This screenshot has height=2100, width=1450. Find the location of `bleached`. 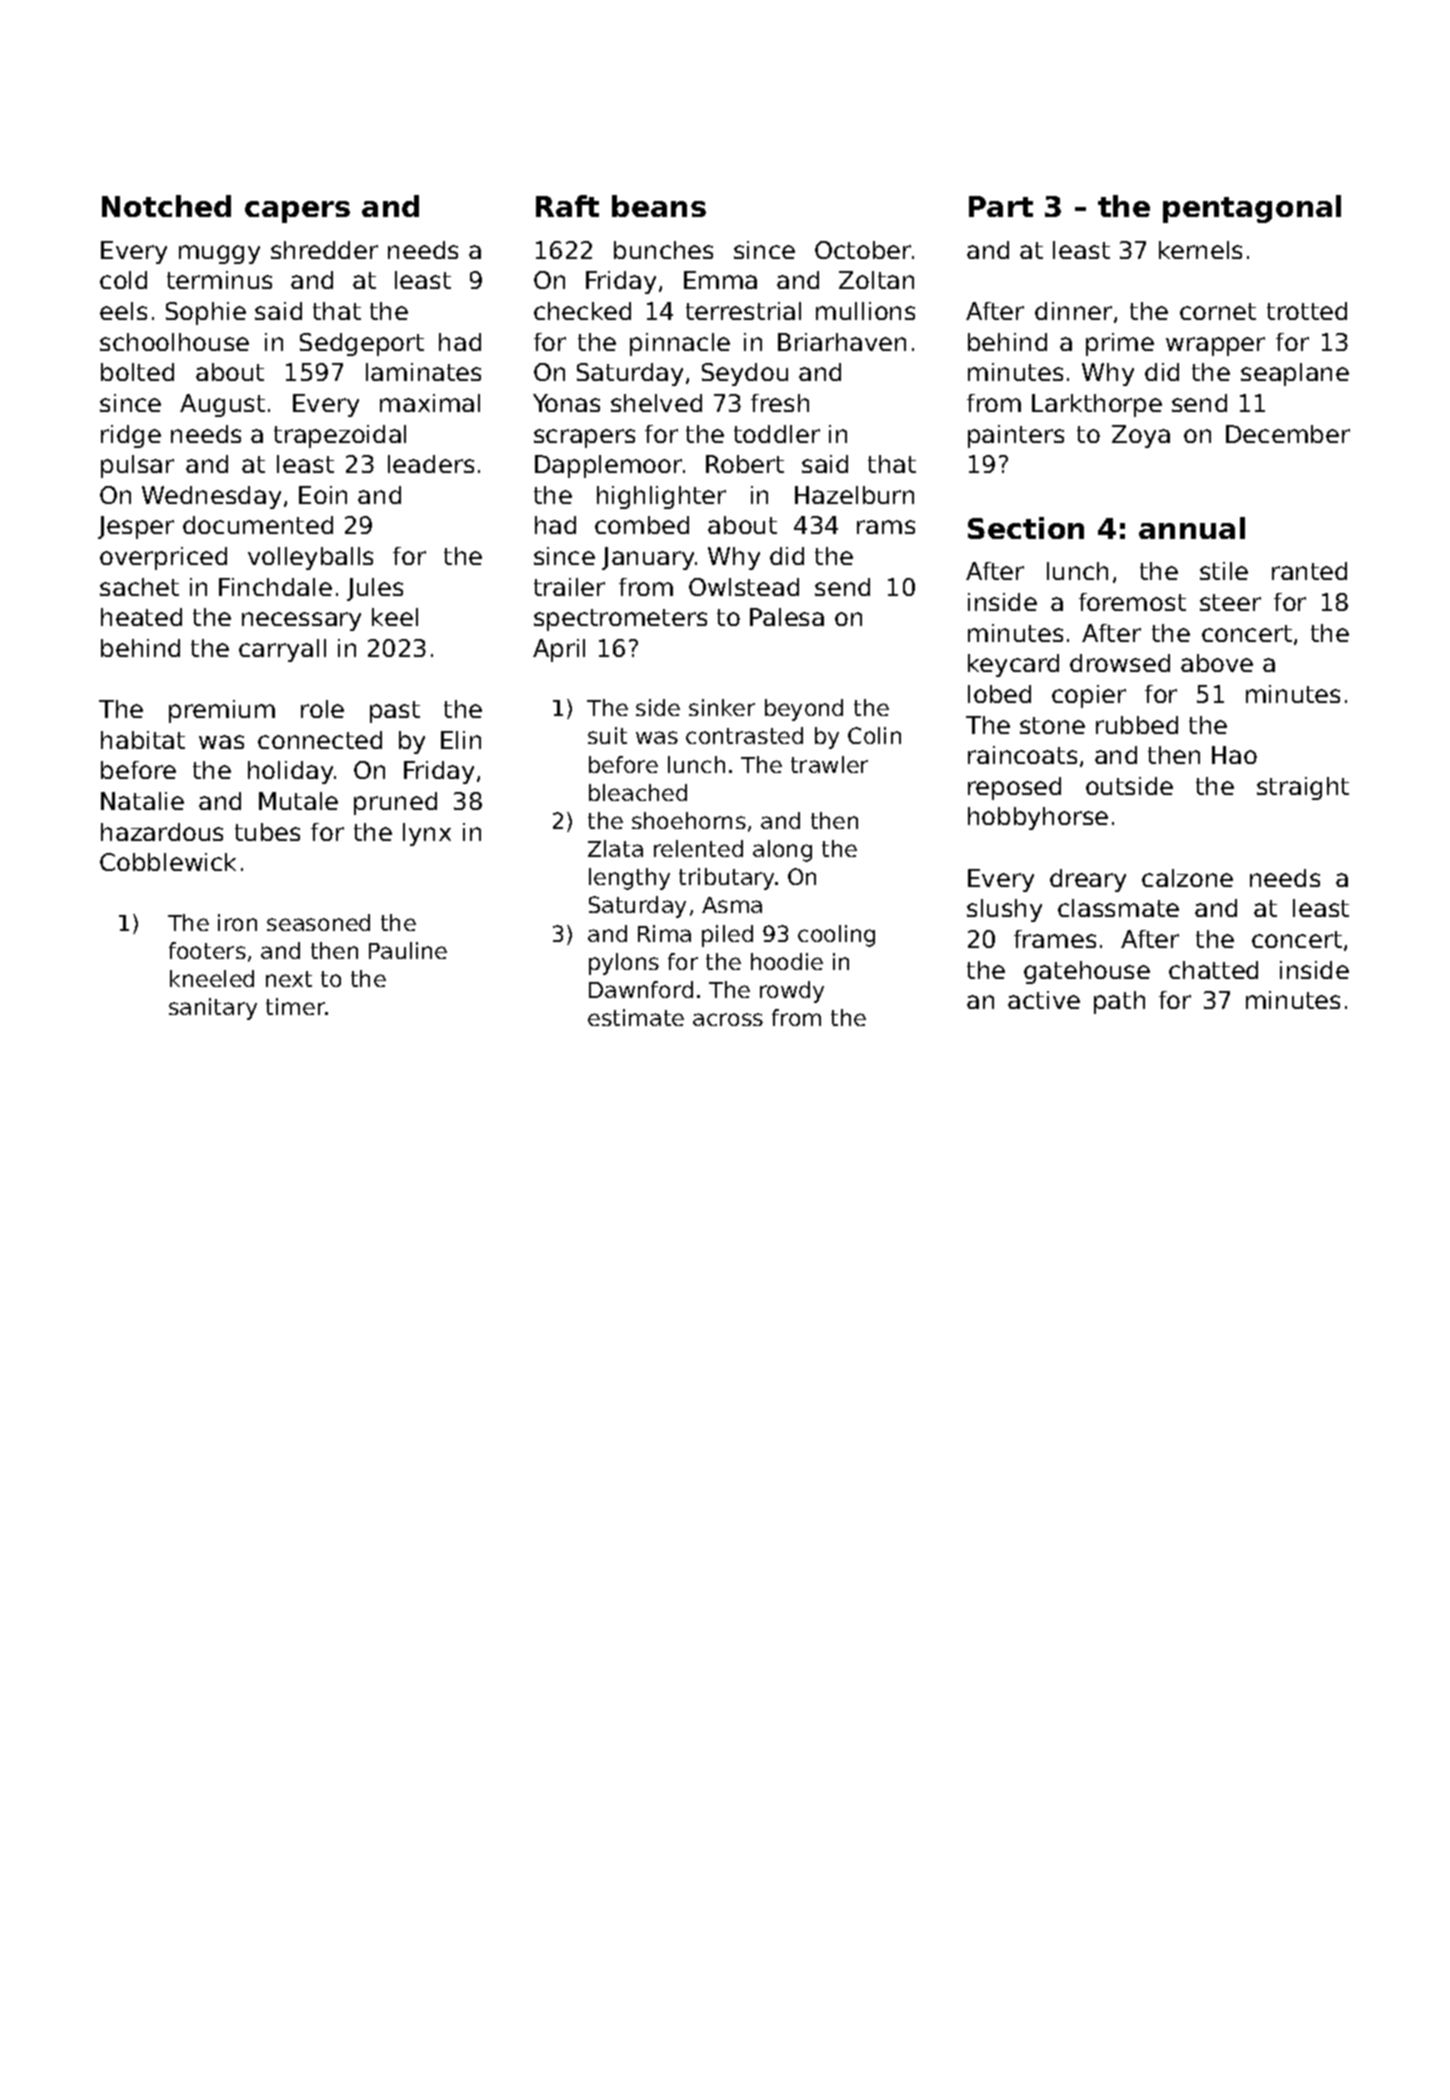

bleached is located at coordinates (638, 792).
